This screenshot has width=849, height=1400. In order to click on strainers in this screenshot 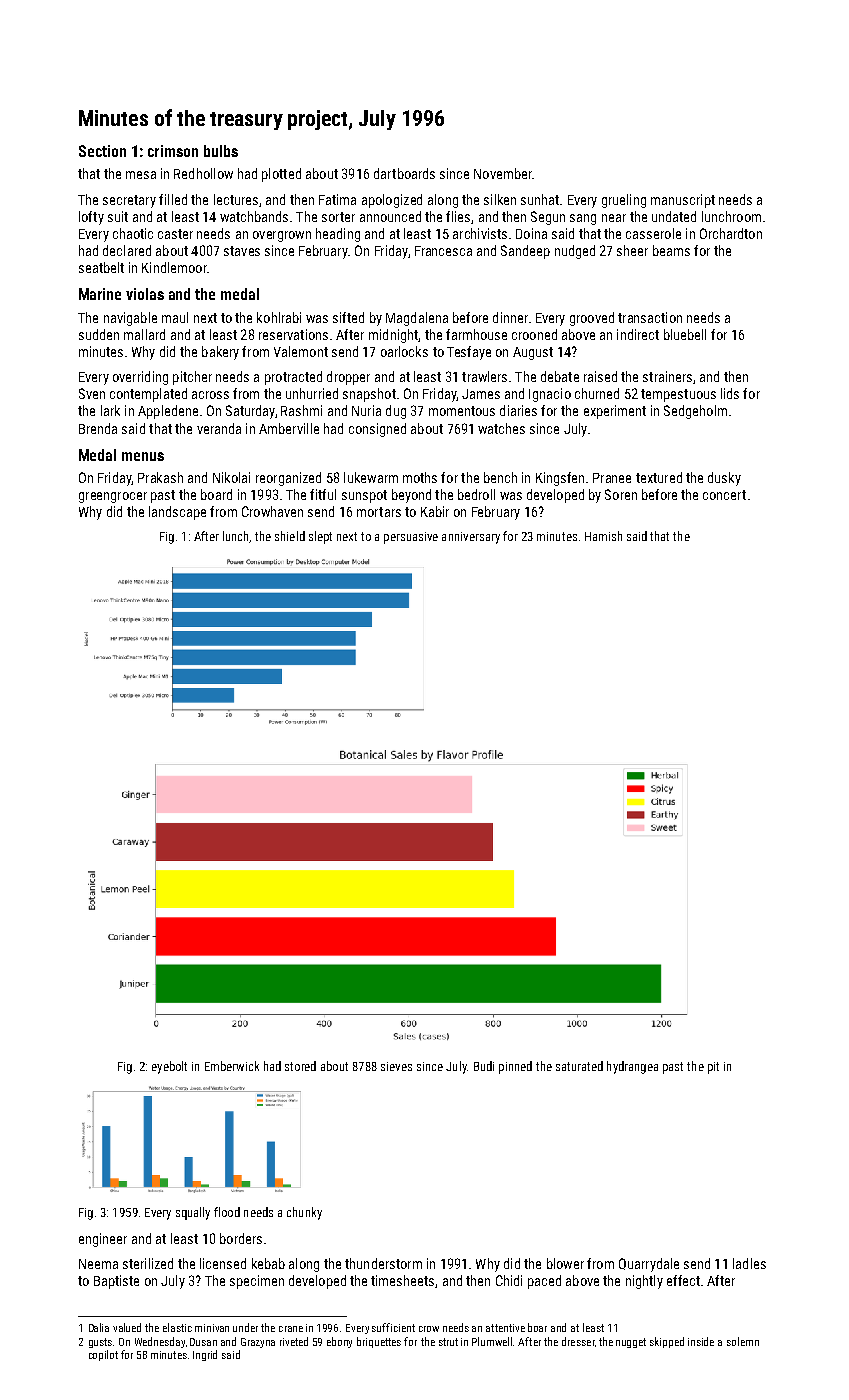, I will do `click(667, 376)`.
